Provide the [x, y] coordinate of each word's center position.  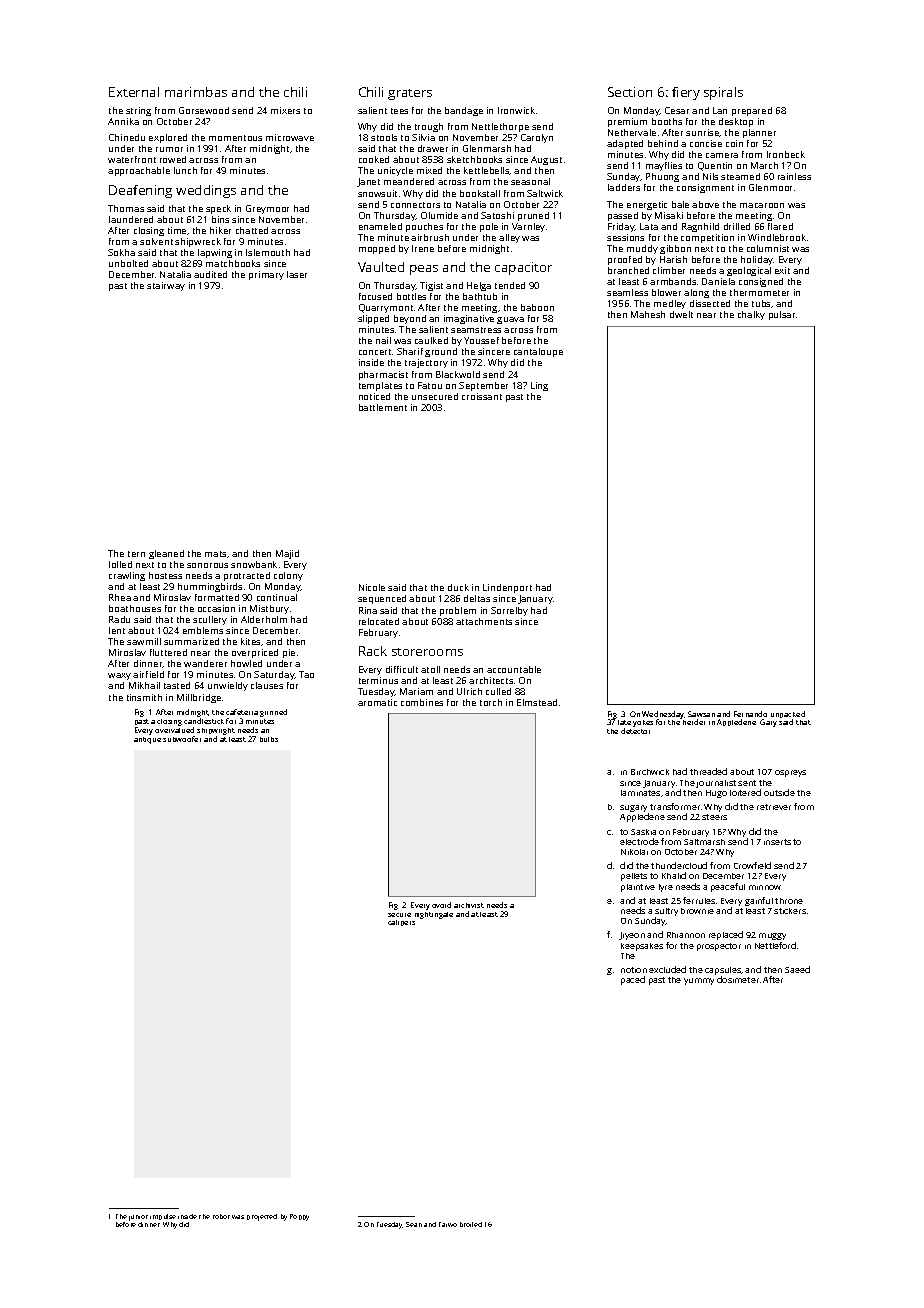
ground [441, 352]
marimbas [196, 92]
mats [215, 554]
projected [262, 1217]
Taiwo [448, 1224]
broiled [471, 1224]
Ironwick [516, 110]
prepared [752, 111]
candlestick [204, 721]
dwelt [681, 314]
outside [779, 792]
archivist [469, 905]
